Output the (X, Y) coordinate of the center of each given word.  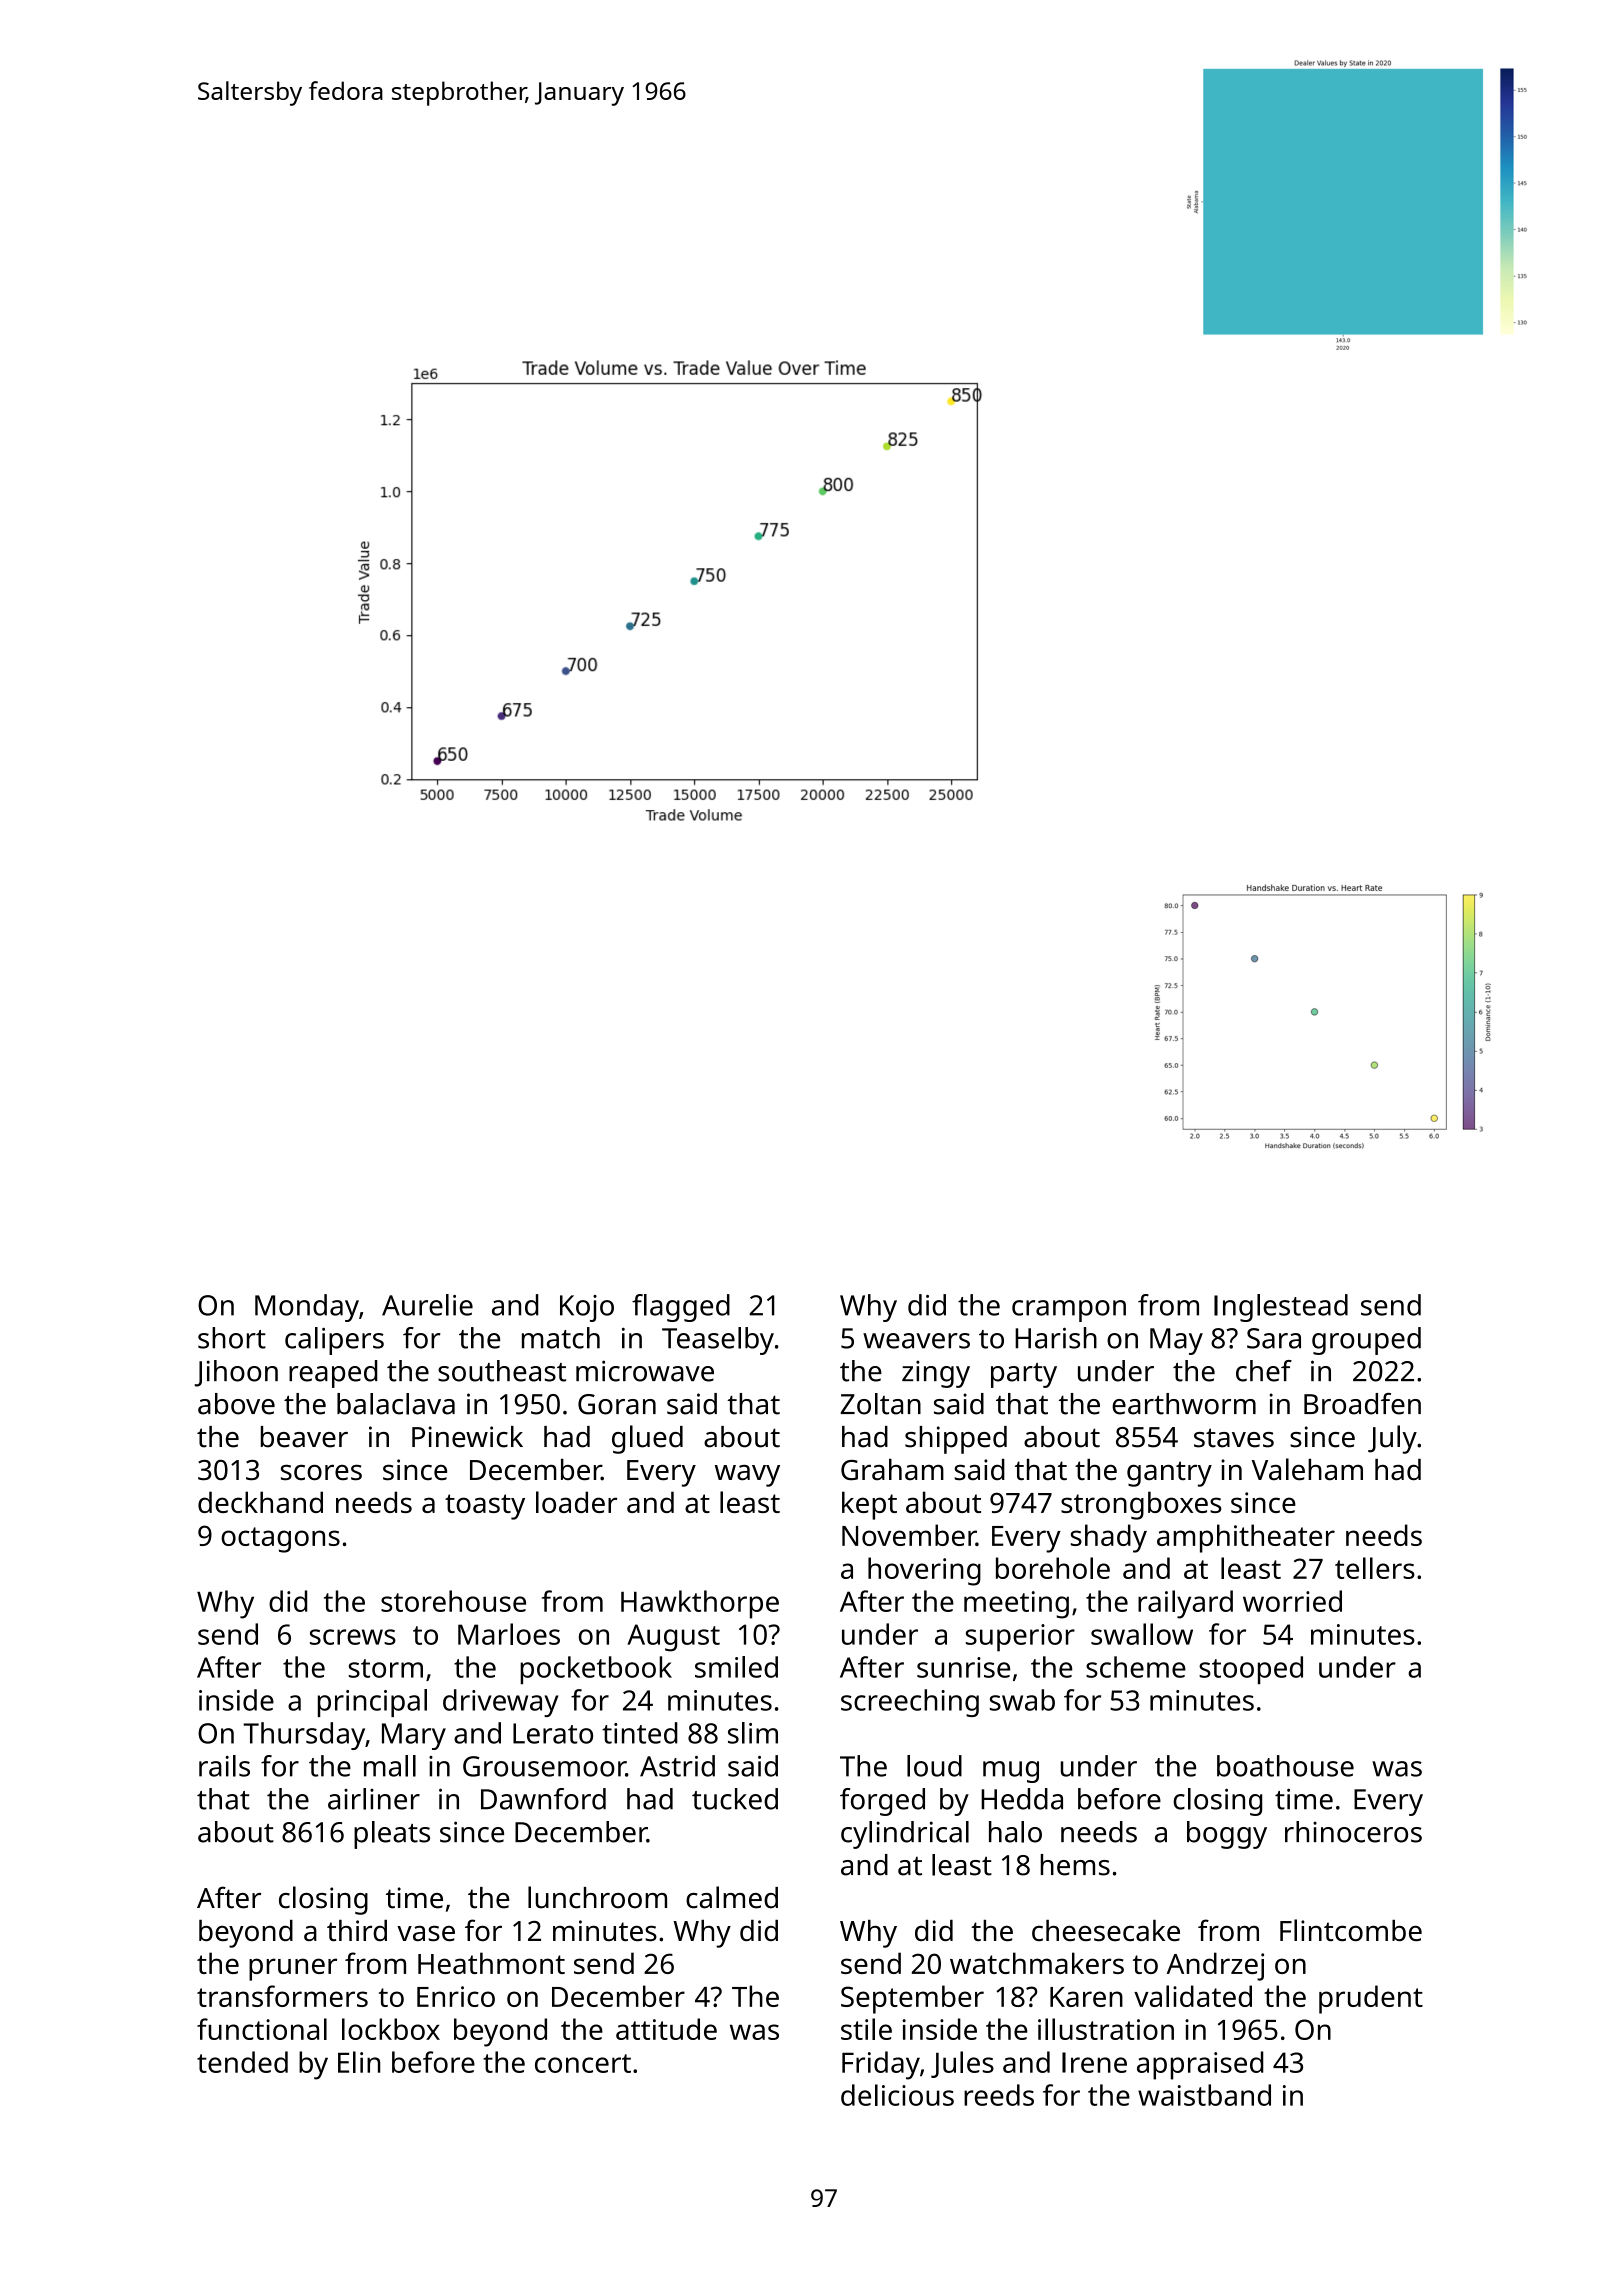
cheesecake (1106, 1930)
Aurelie (427, 1305)
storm (386, 1668)
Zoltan (881, 1404)
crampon (1069, 1311)
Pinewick (467, 1437)
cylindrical (905, 1835)
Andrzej (1215, 1966)
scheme (1136, 1667)
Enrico (456, 1996)
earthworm (1184, 1404)
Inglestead (1281, 1308)
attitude (666, 2029)
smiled (736, 1667)
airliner (374, 1799)
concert (583, 2063)
